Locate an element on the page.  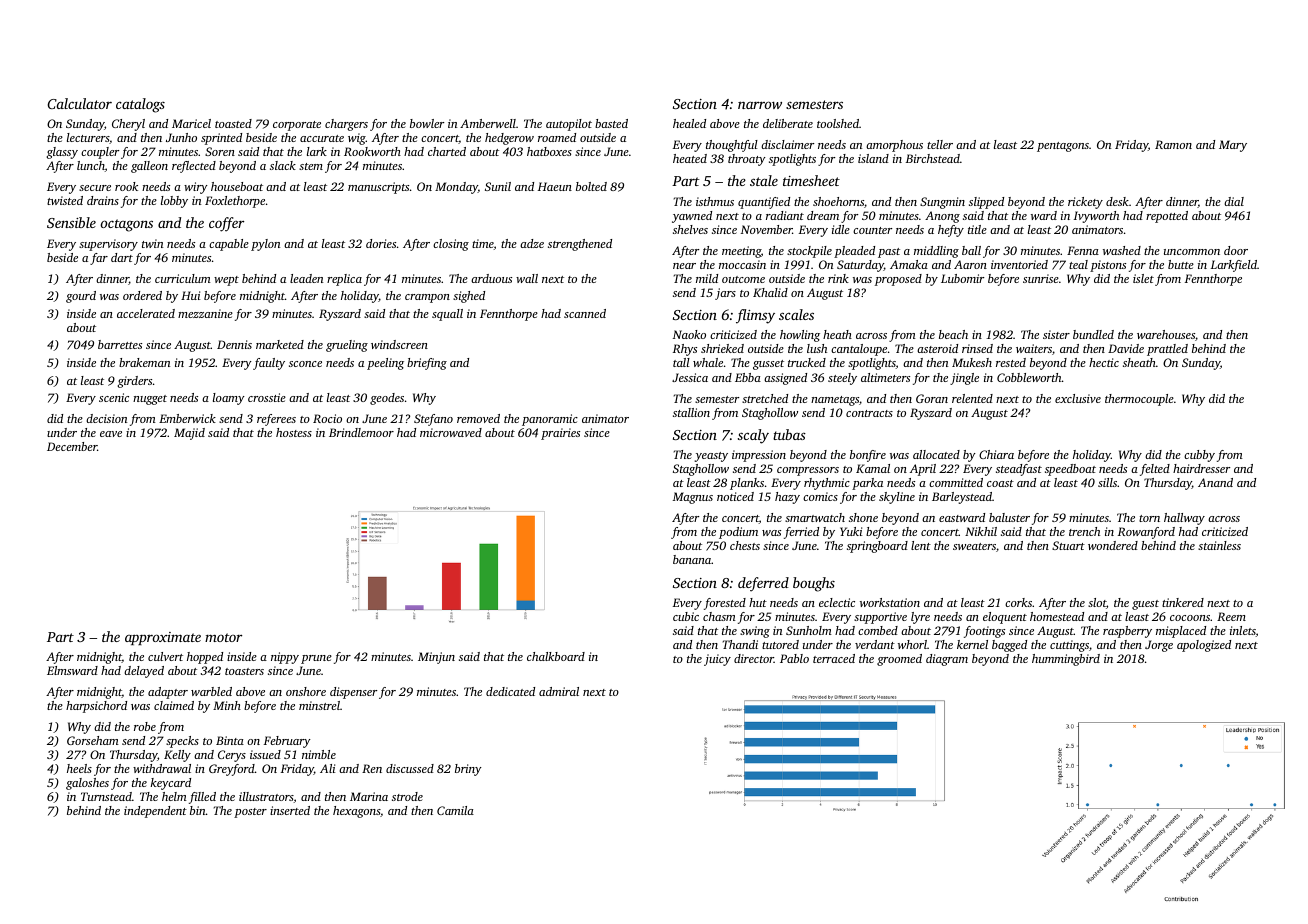
homestead is located at coordinates (1057, 616).
